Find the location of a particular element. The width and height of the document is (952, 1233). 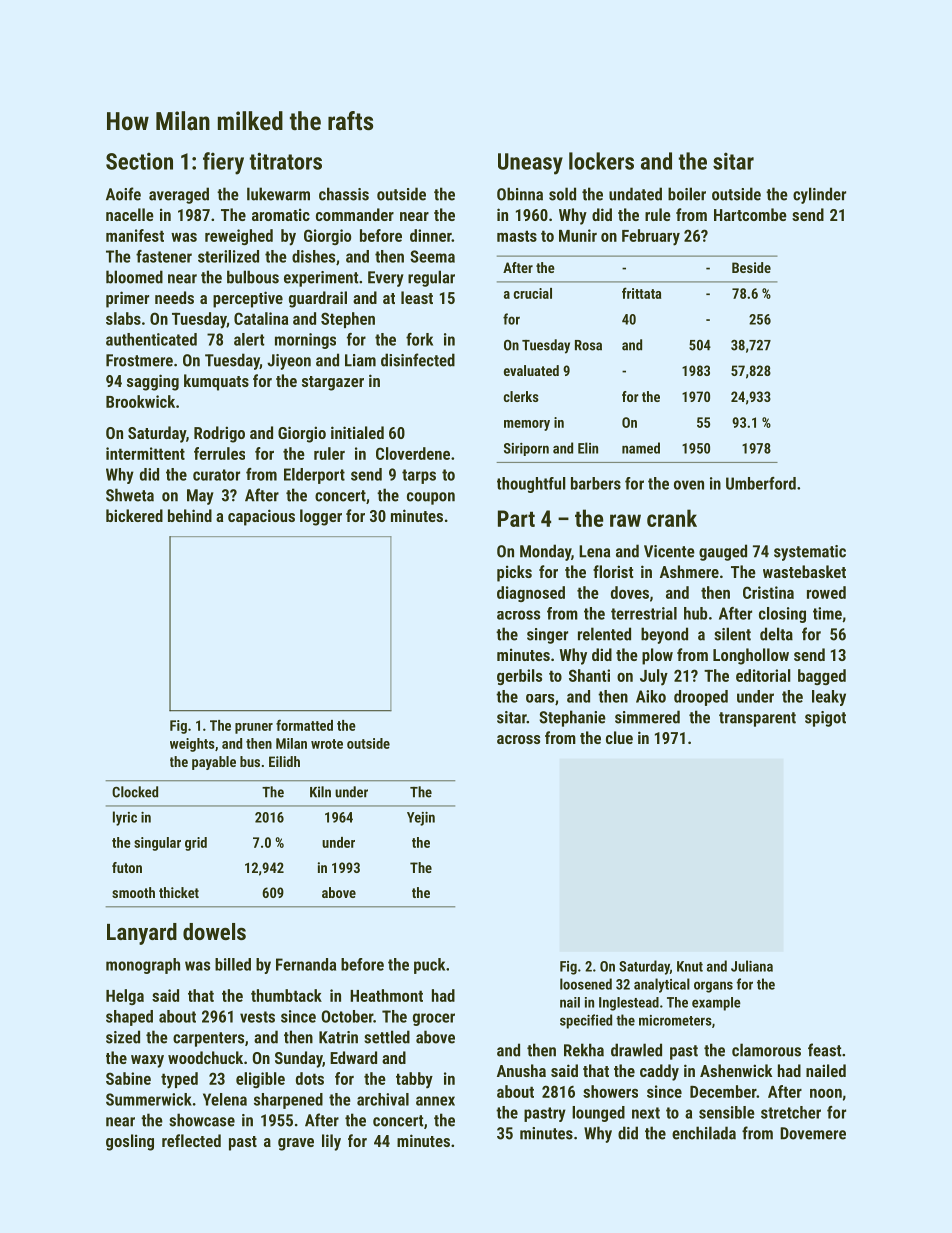

shaped is located at coordinates (129, 1018).
